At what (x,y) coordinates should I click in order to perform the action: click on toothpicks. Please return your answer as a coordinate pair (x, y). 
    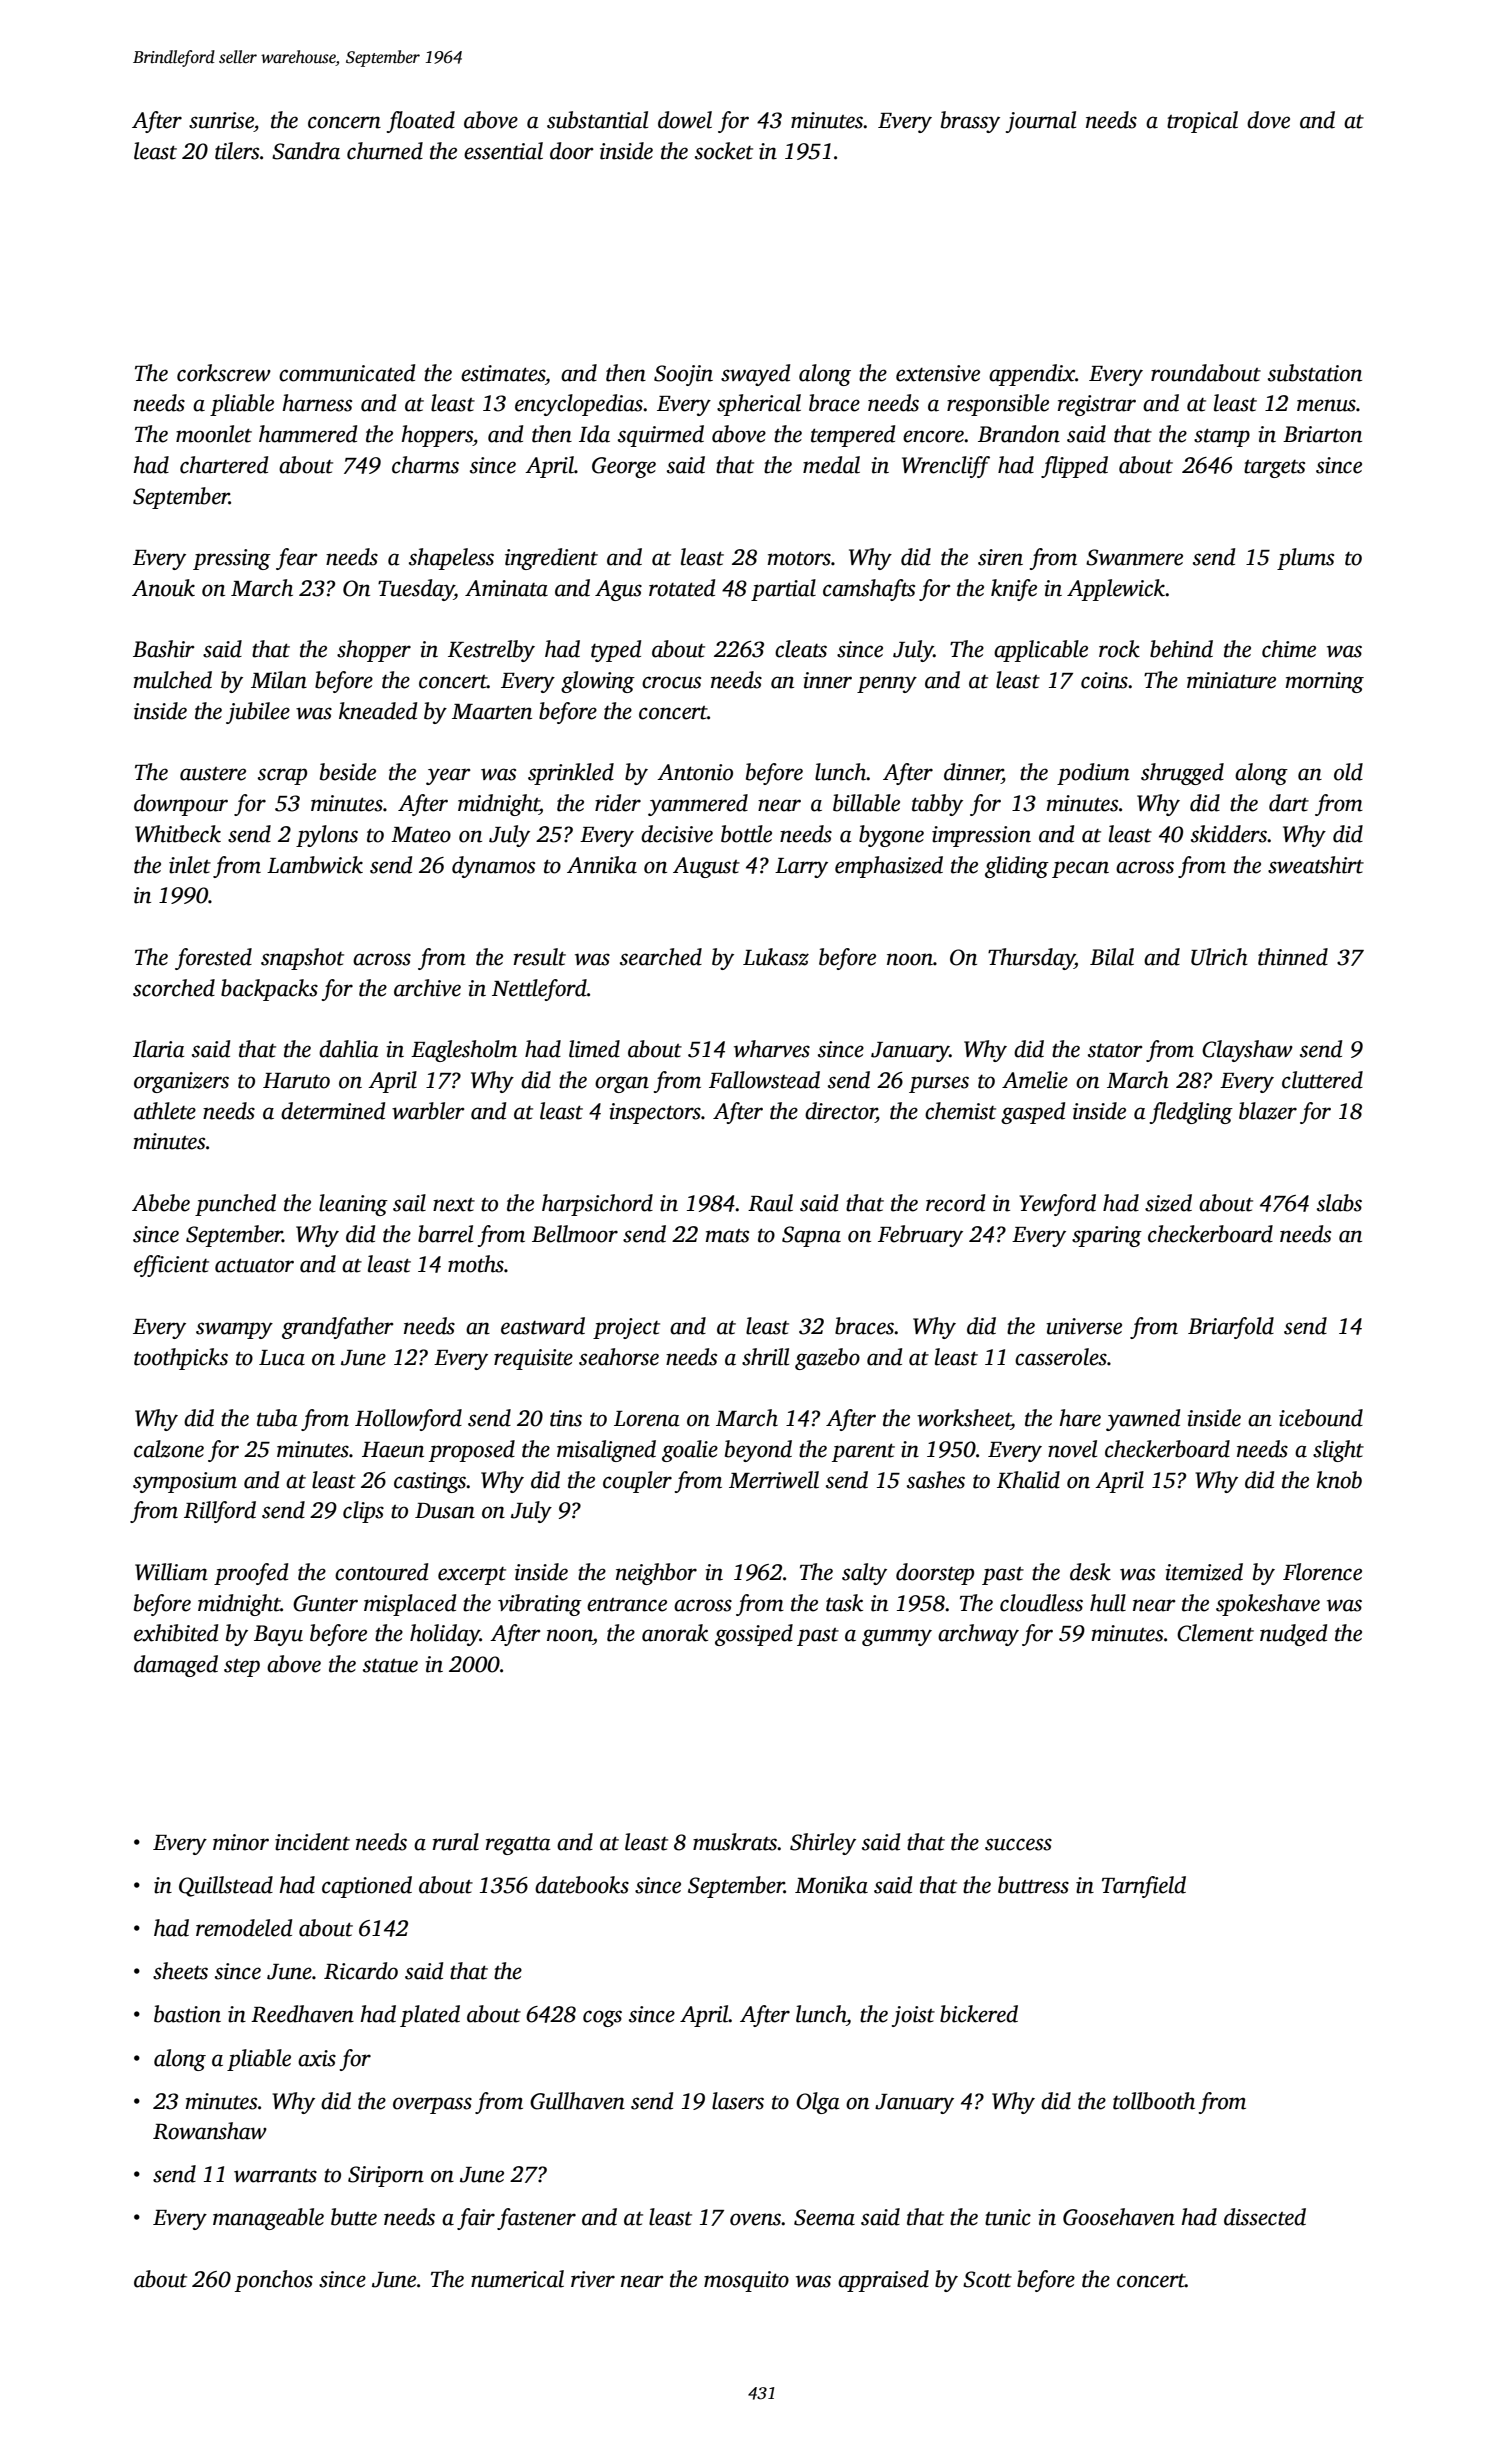
    Looking at the image, I should click on (181, 1359).
